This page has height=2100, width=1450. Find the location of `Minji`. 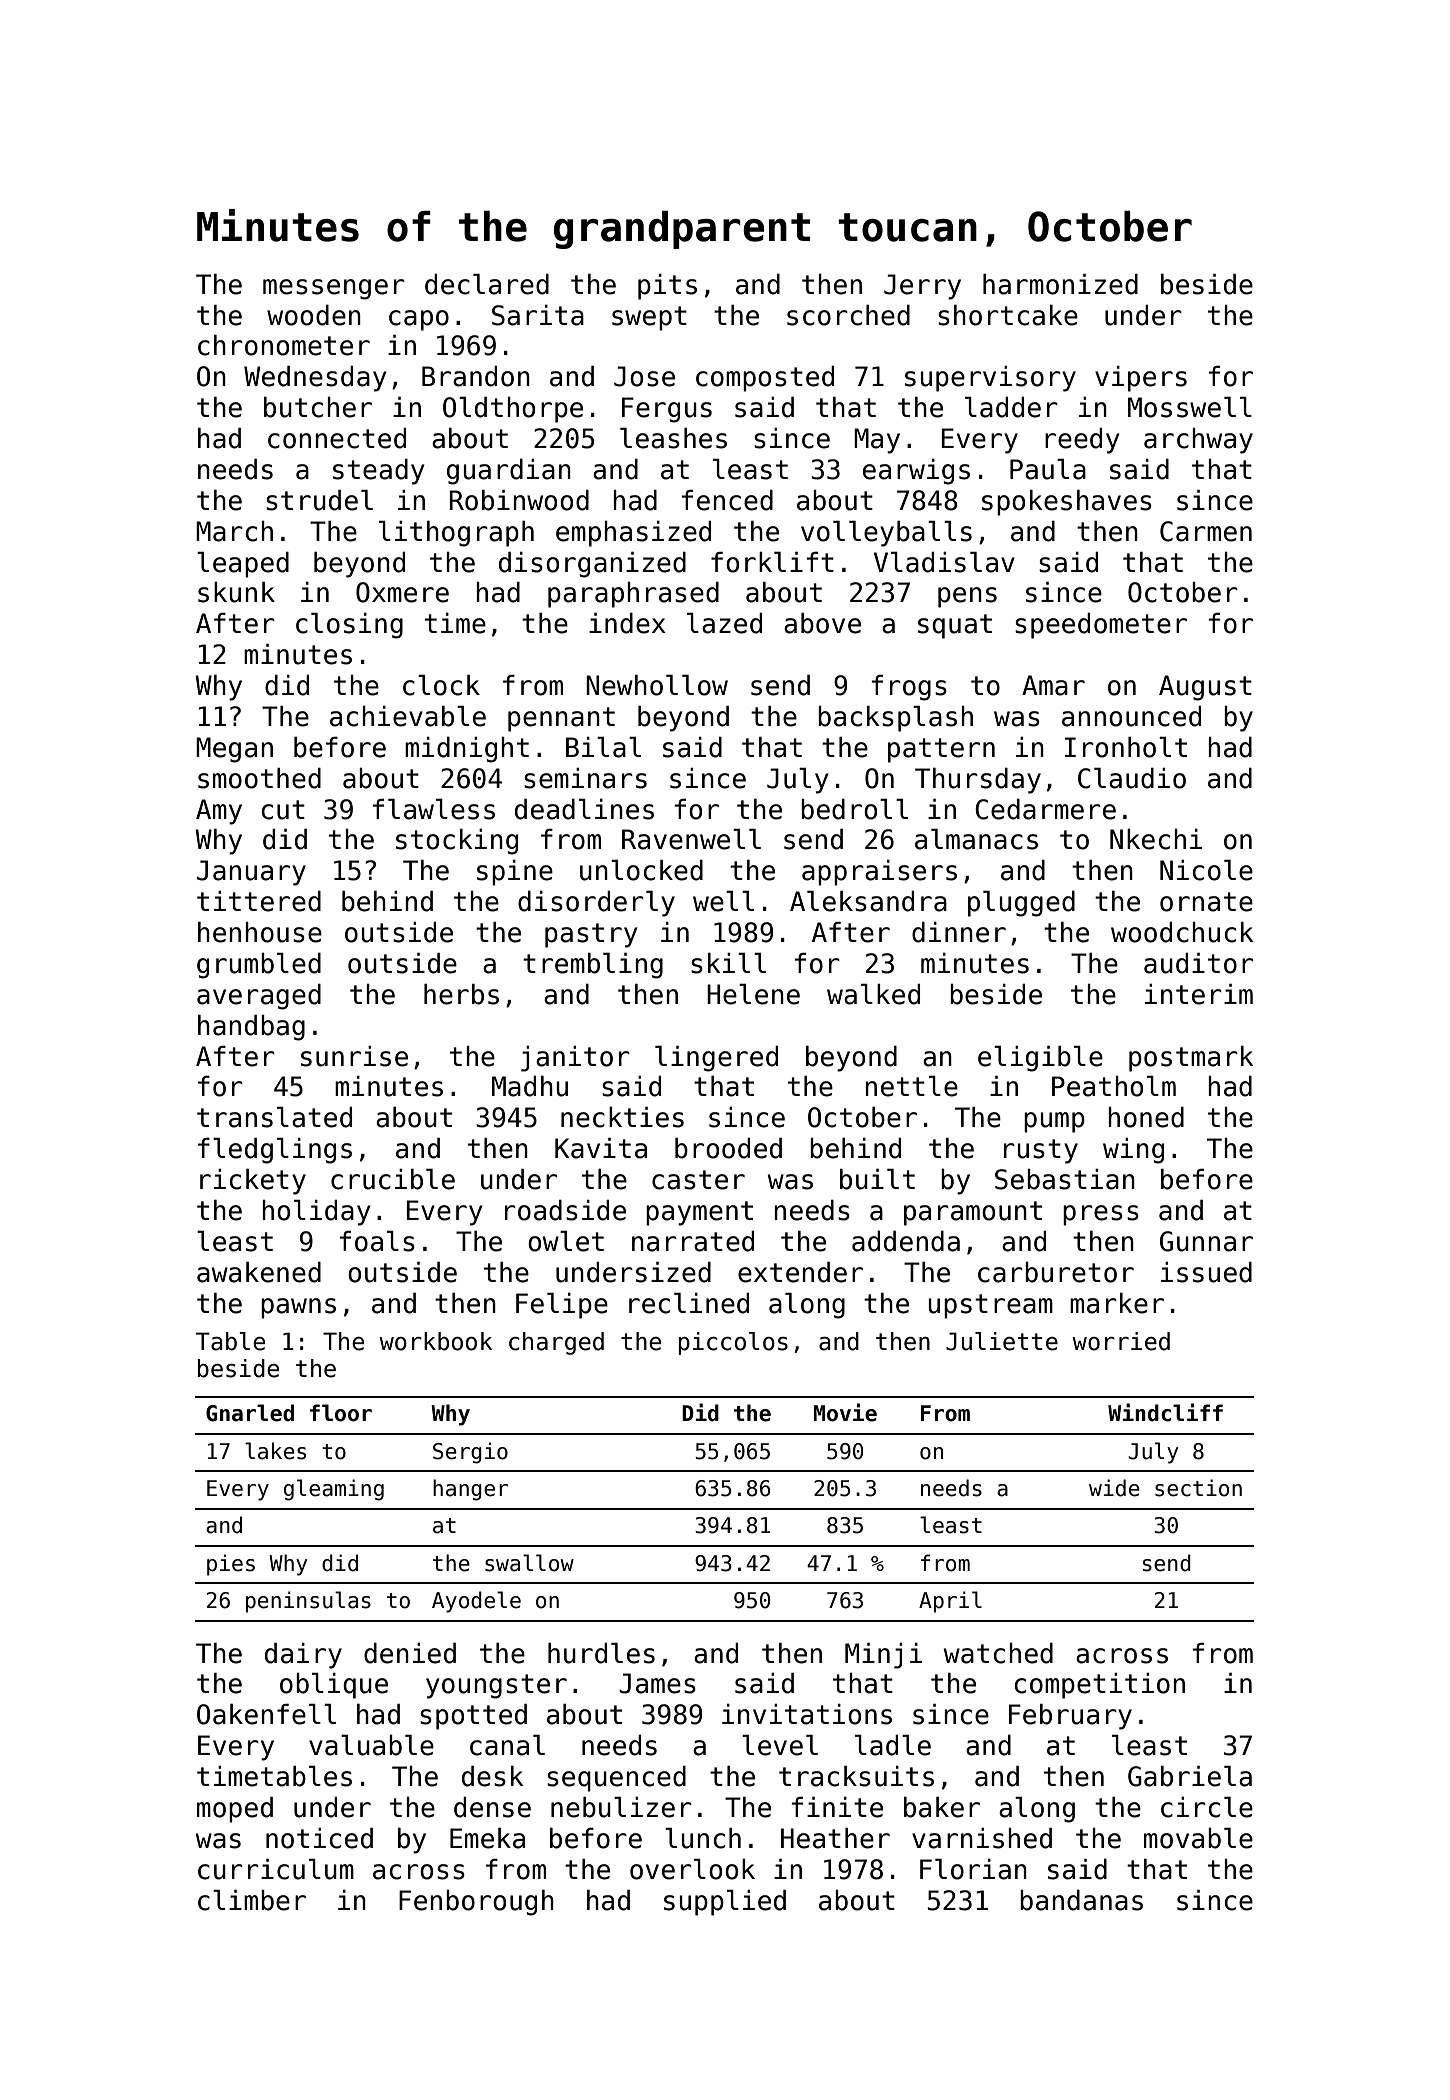

Minji is located at coordinates (883, 1656).
